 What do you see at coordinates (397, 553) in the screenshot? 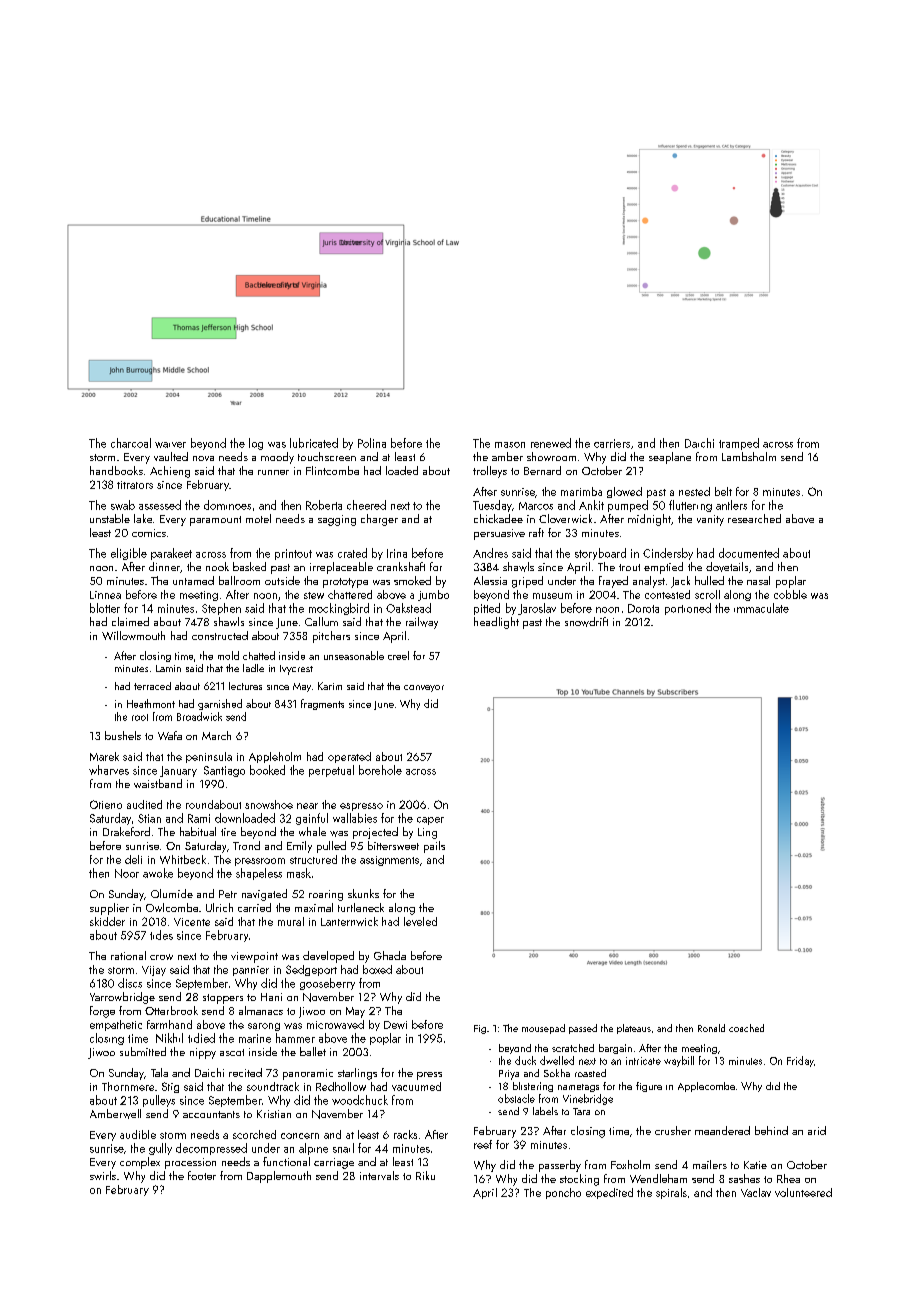
I see `Irina` at bounding box center [397, 553].
